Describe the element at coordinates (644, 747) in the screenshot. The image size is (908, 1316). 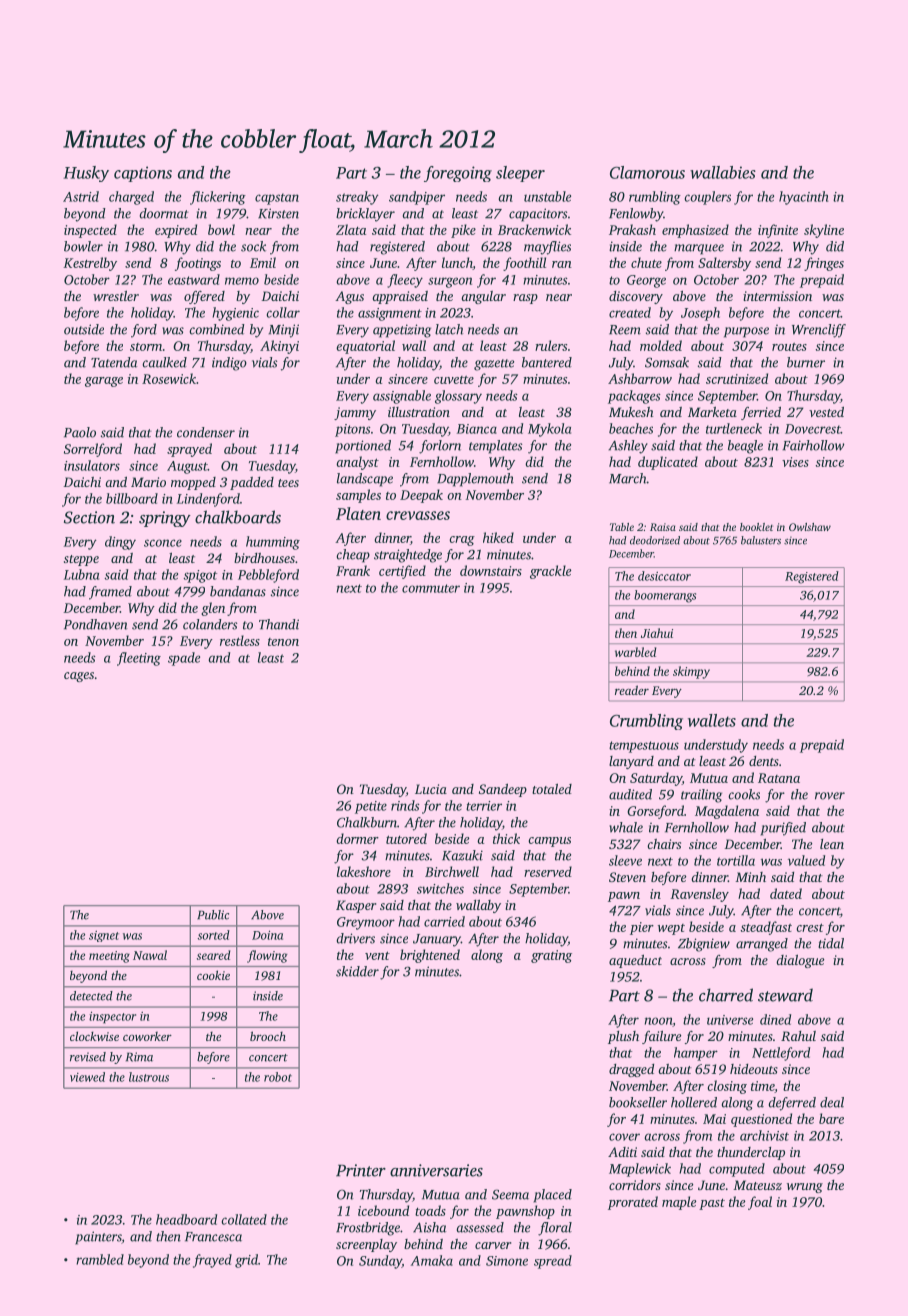
I see `tempestuous` at that location.
